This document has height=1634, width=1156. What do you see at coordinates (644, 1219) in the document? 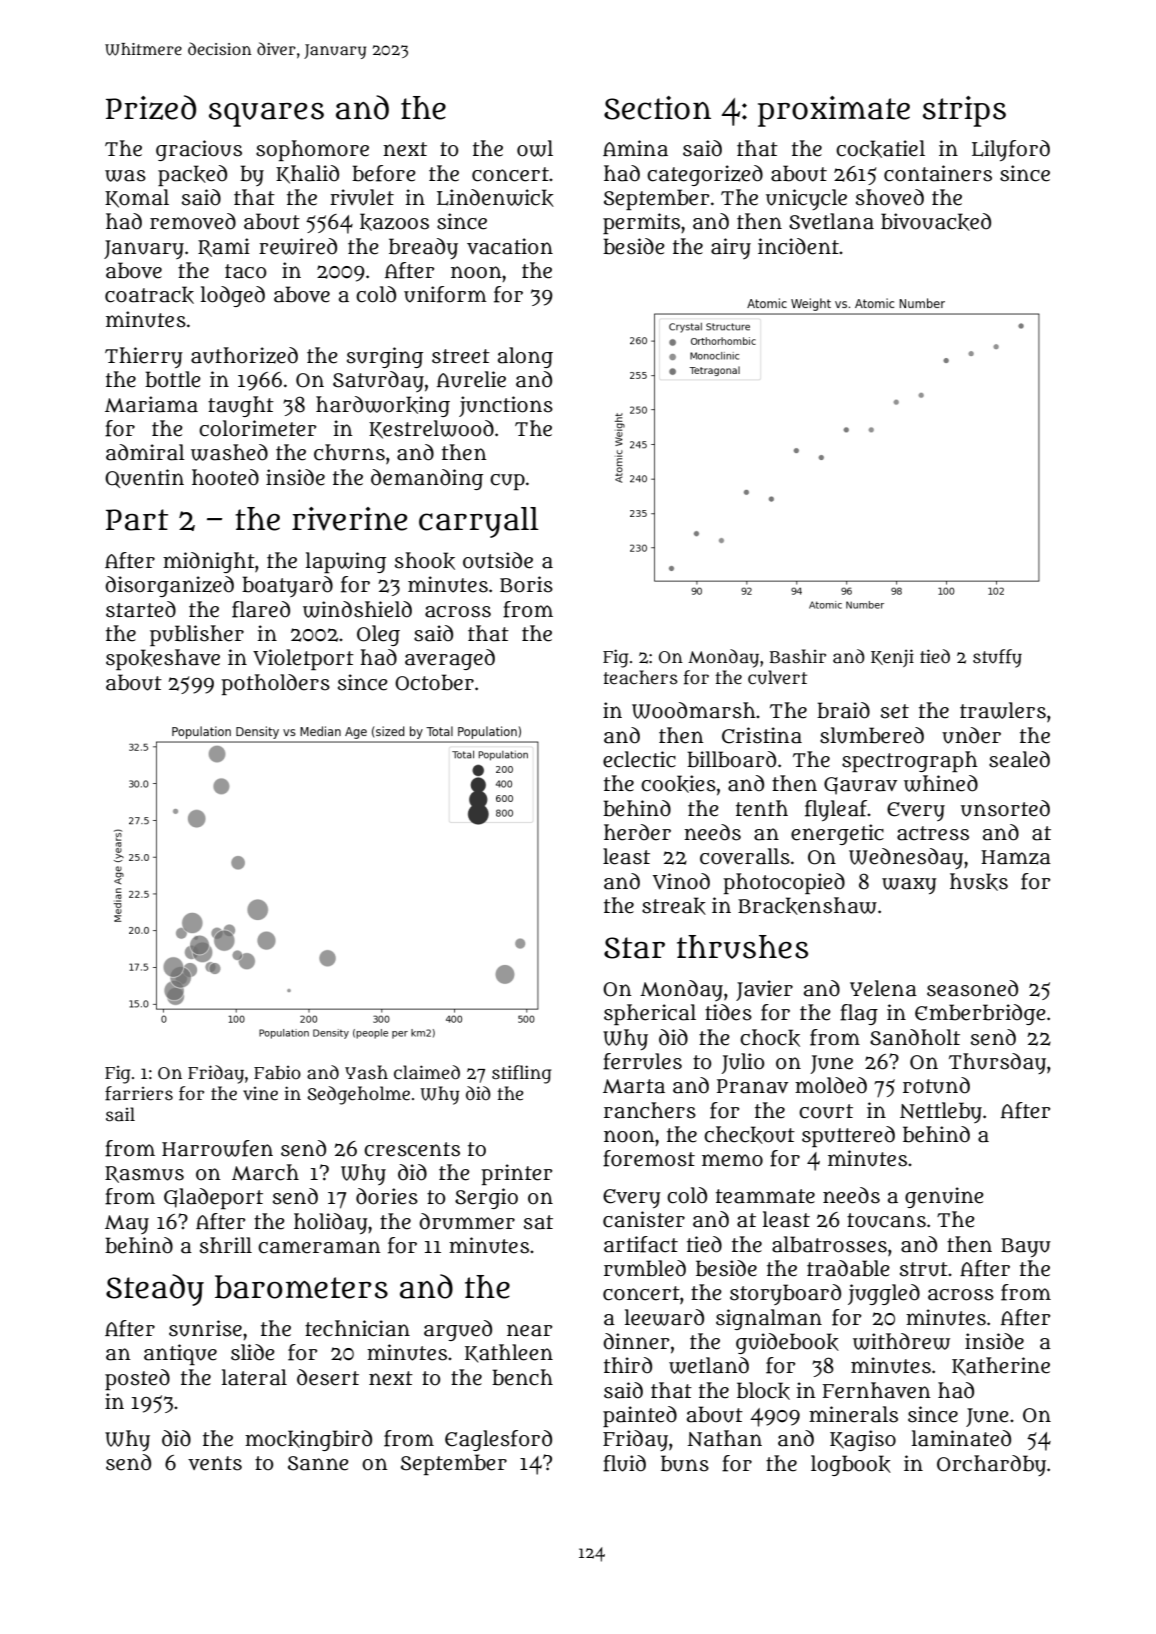
I see `canister` at bounding box center [644, 1219].
